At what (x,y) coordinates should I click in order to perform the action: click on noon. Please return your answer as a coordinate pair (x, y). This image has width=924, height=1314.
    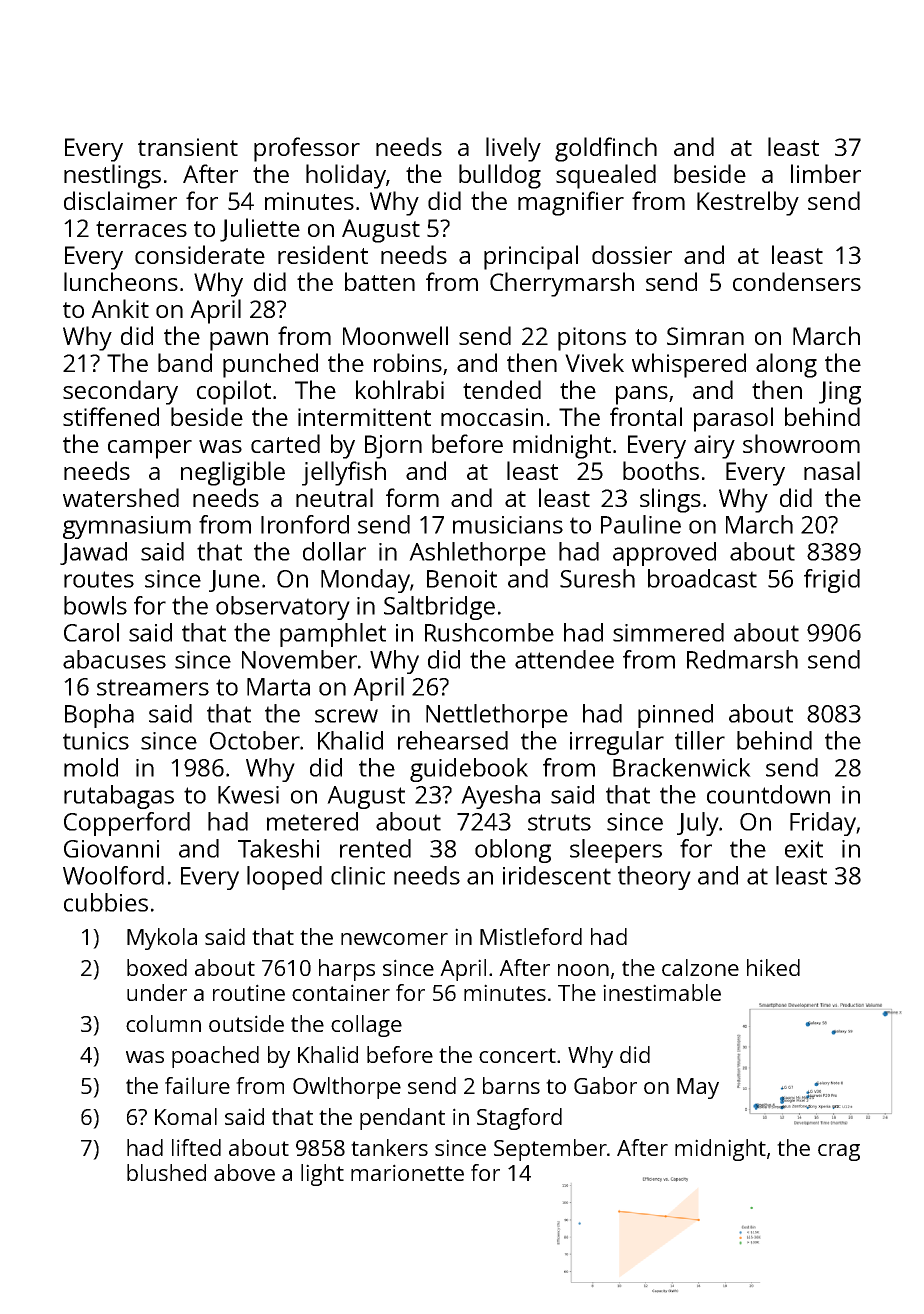
    Looking at the image, I should click on (583, 970).
